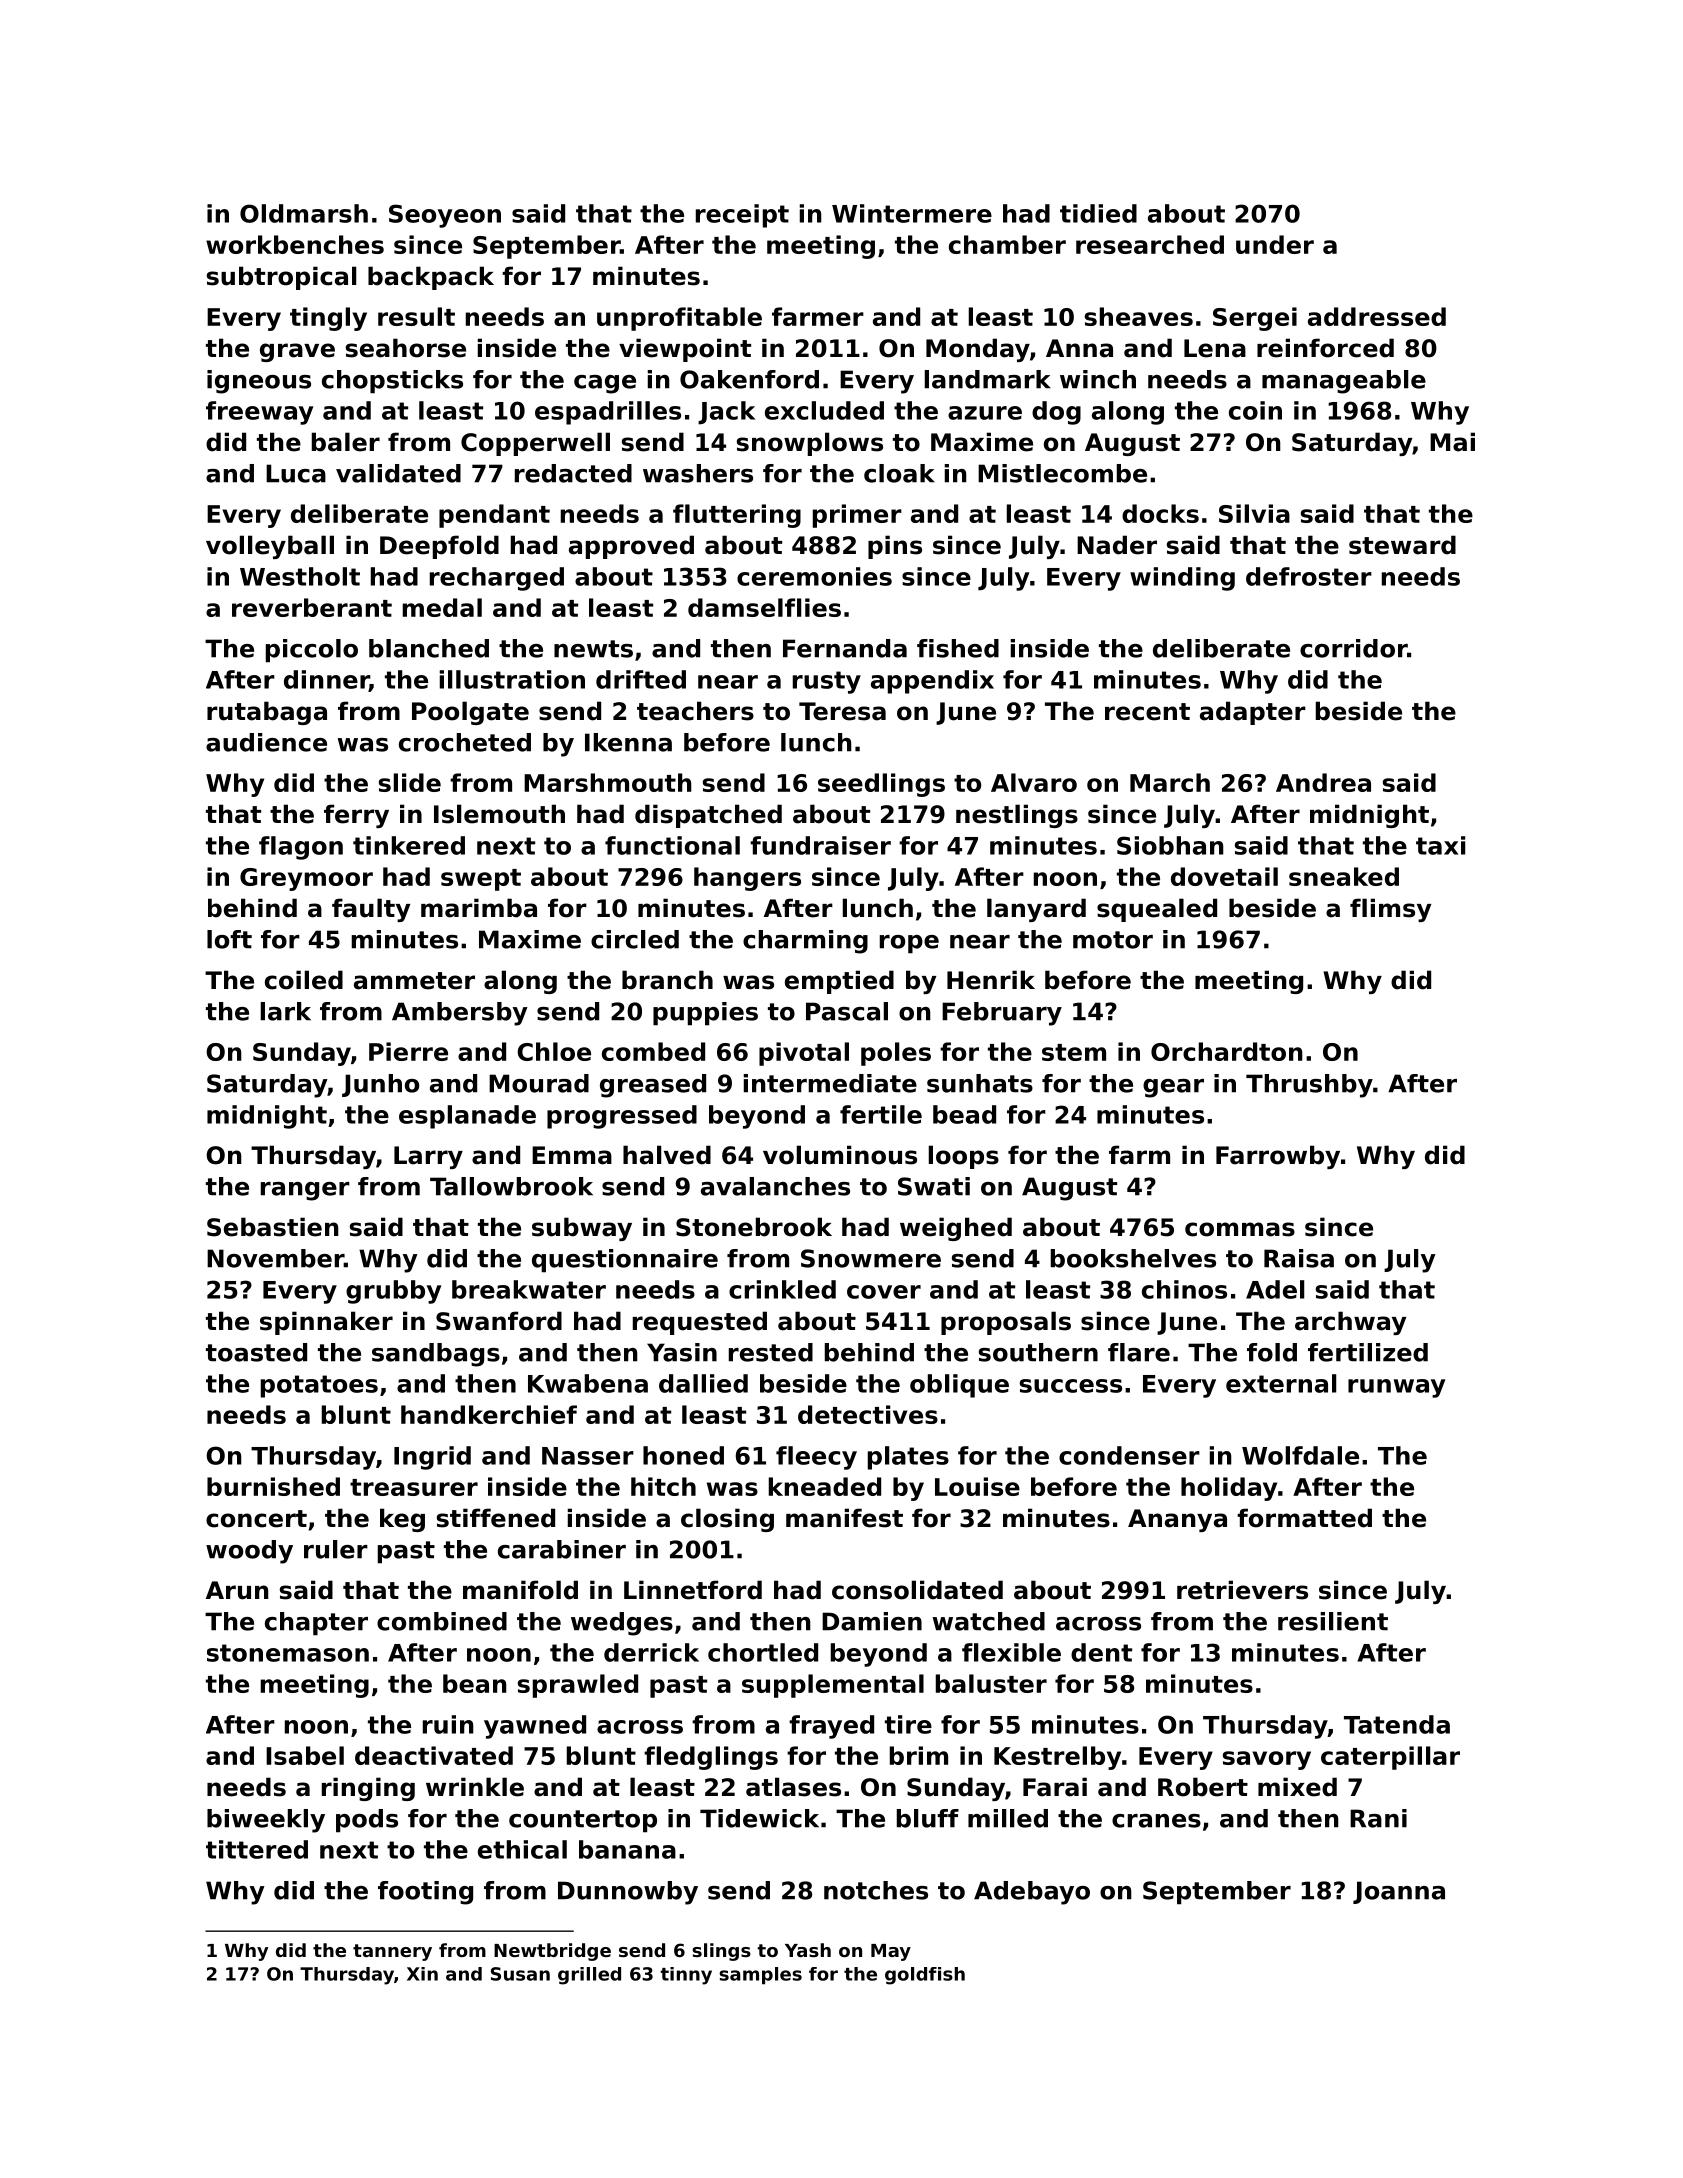 This image has width=1683, height=2178. What do you see at coordinates (764, 607) in the image?
I see `damselflies` at bounding box center [764, 607].
